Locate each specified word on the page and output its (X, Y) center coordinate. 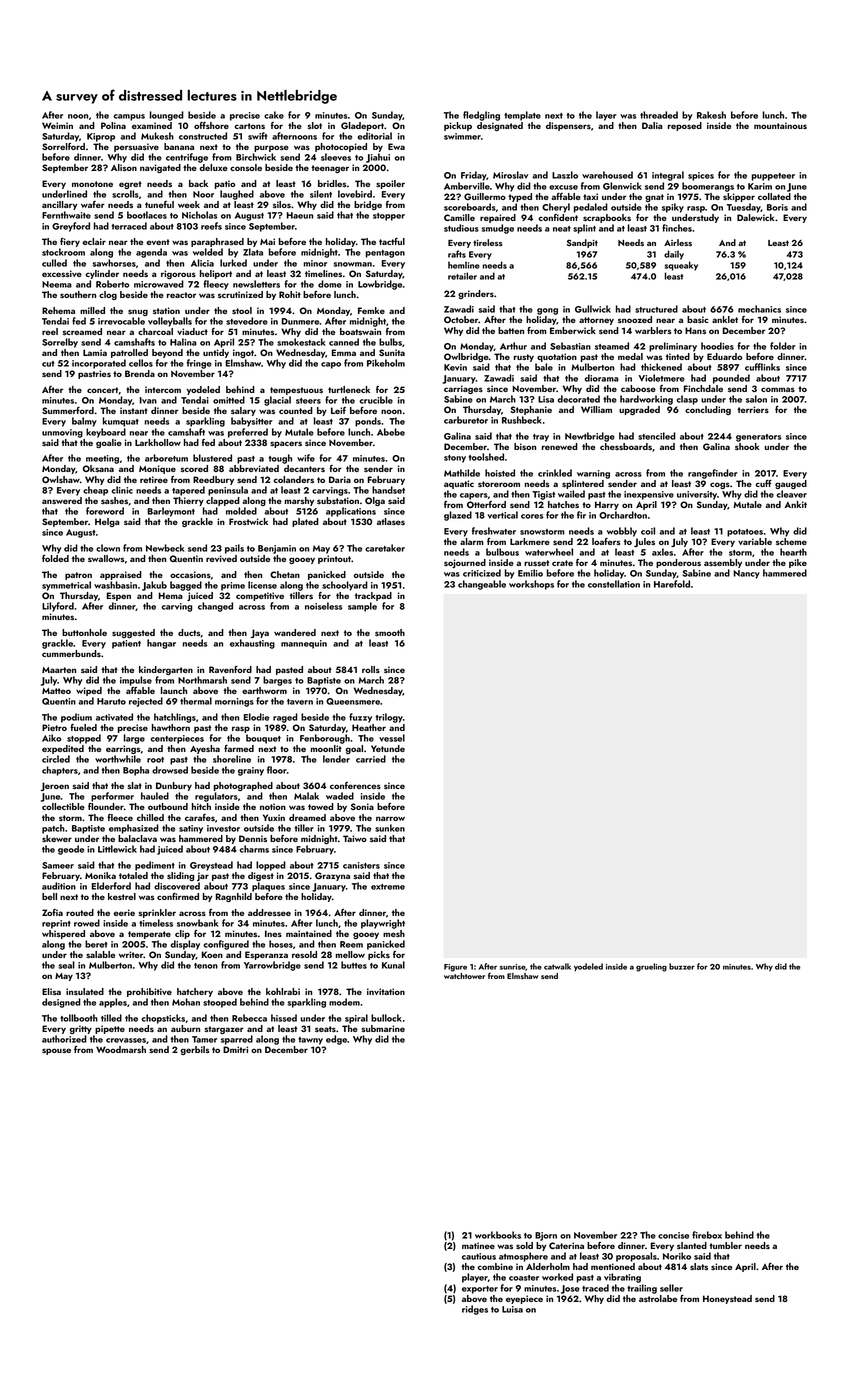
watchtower (464, 976)
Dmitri (235, 1049)
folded (55, 558)
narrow (390, 818)
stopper (389, 217)
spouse (56, 1051)
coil (648, 531)
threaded (659, 115)
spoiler (390, 184)
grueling (651, 967)
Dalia (652, 125)
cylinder (102, 274)
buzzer (682, 966)
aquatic (459, 484)
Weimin (57, 125)
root (155, 760)
